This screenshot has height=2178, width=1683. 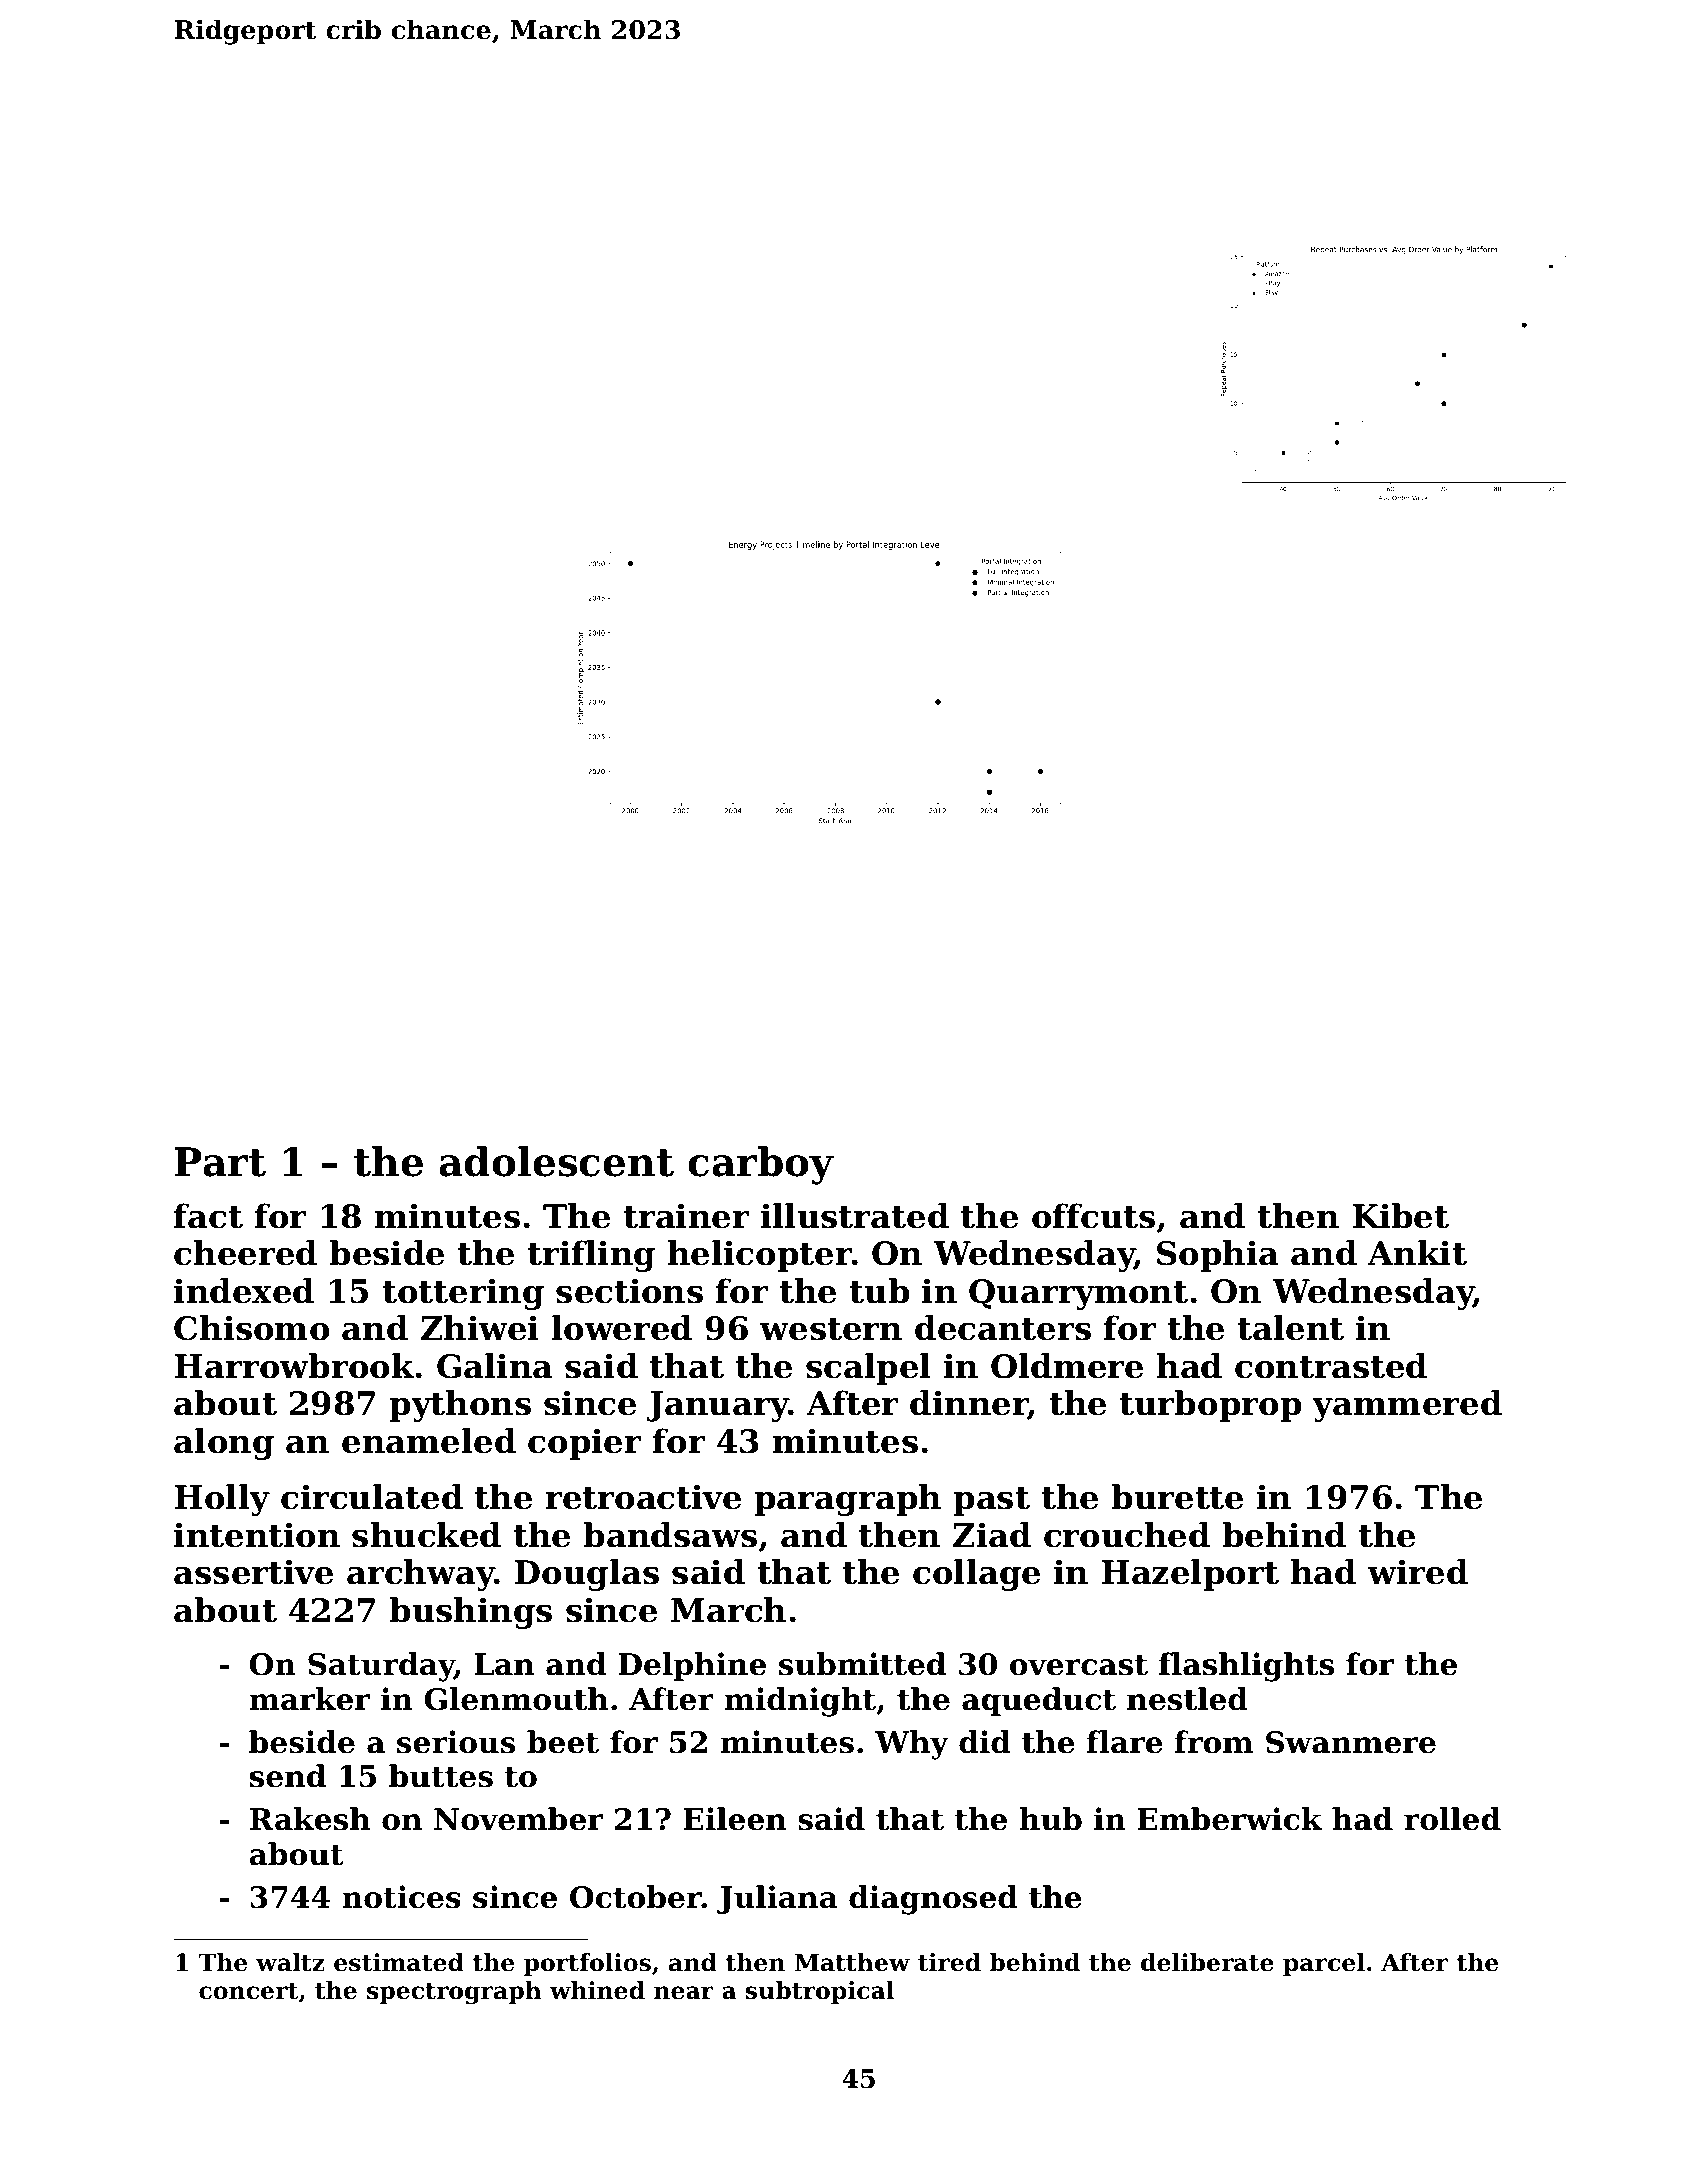 What do you see at coordinates (820, 1992) in the screenshot?
I see `subtropical` at bounding box center [820, 1992].
